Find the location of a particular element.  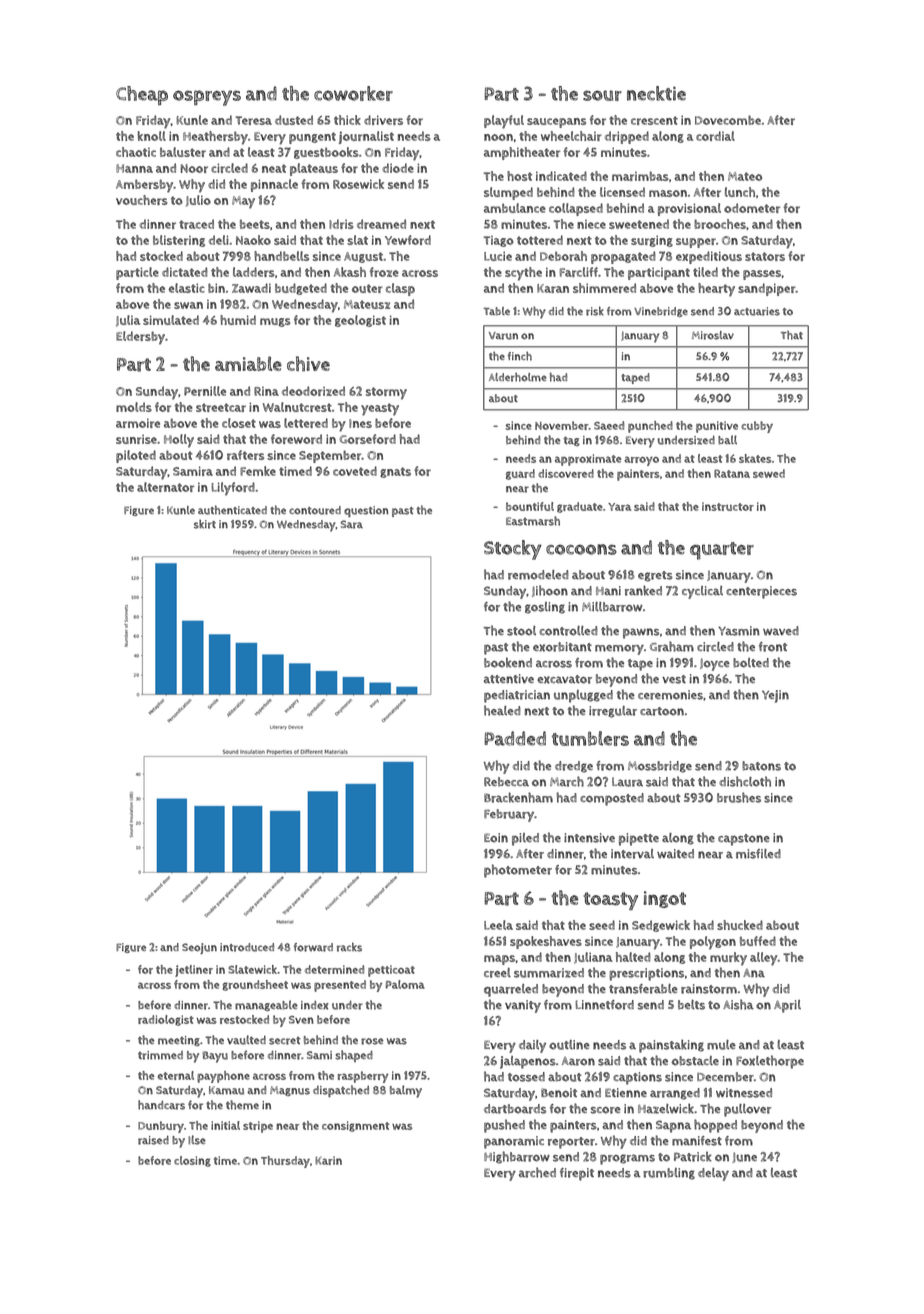

Highbarrow is located at coordinates (517, 1157).
